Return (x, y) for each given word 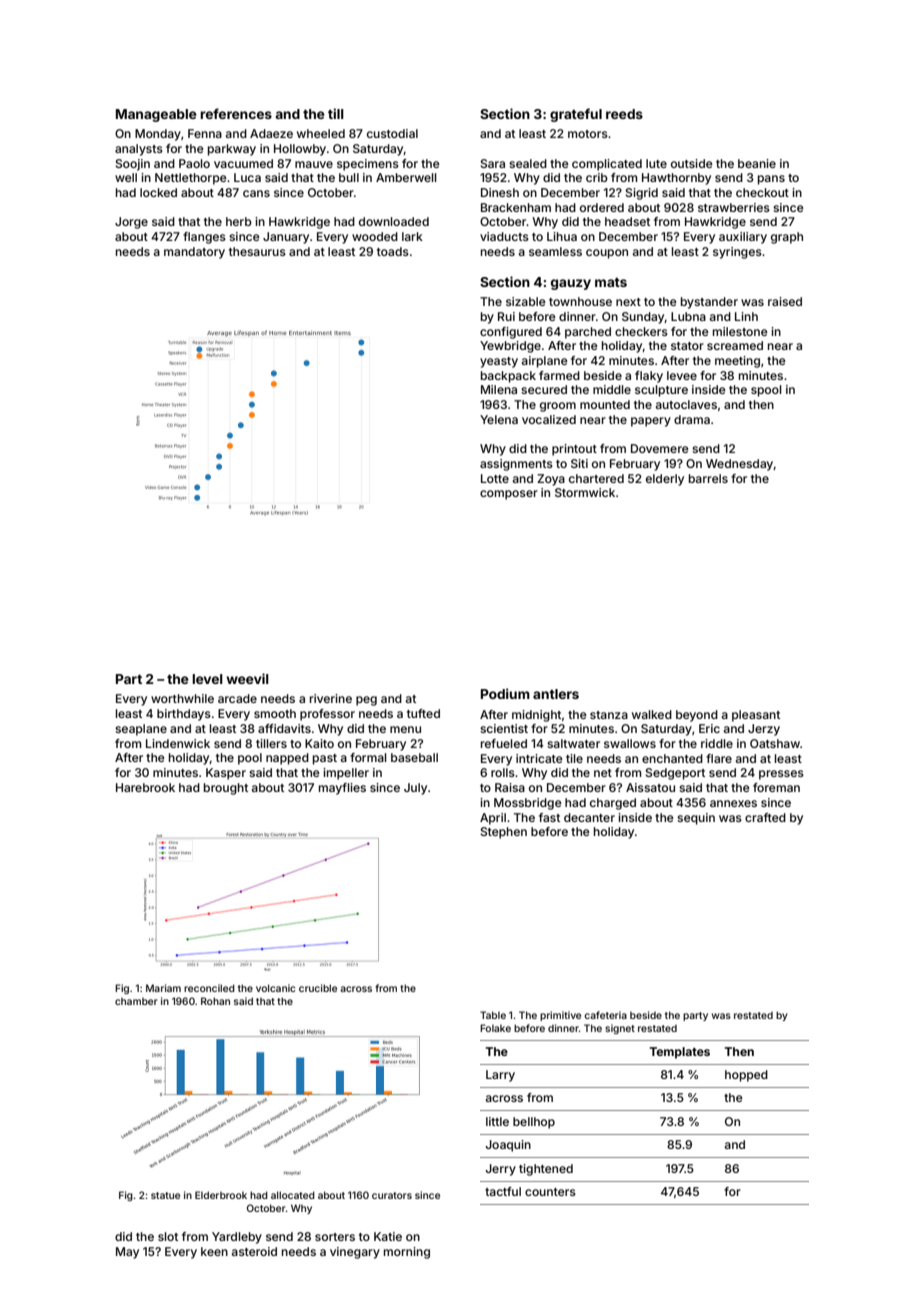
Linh (746, 316)
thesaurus (257, 251)
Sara (492, 163)
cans (256, 193)
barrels (708, 478)
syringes (737, 253)
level (207, 679)
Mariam (163, 988)
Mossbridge (528, 804)
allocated (293, 1195)
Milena (499, 389)
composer (509, 495)
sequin (696, 819)
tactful (503, 1191)
